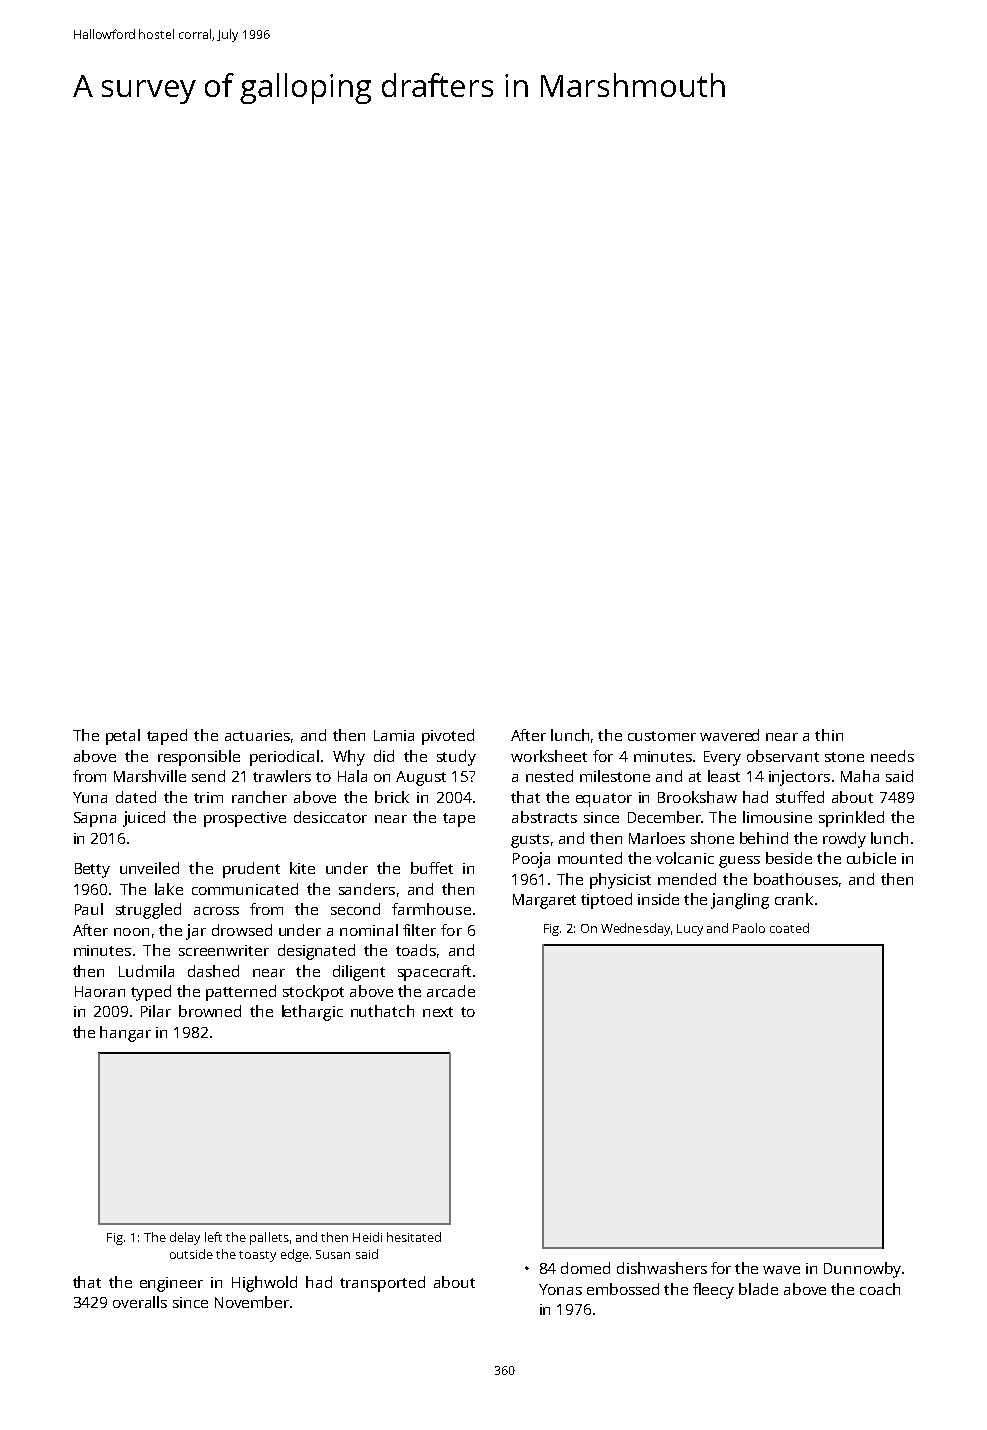  What do you see at coordinates (125, 1034) in the screenshot?
I see `hangar` at bounding box center [125, 1034].
